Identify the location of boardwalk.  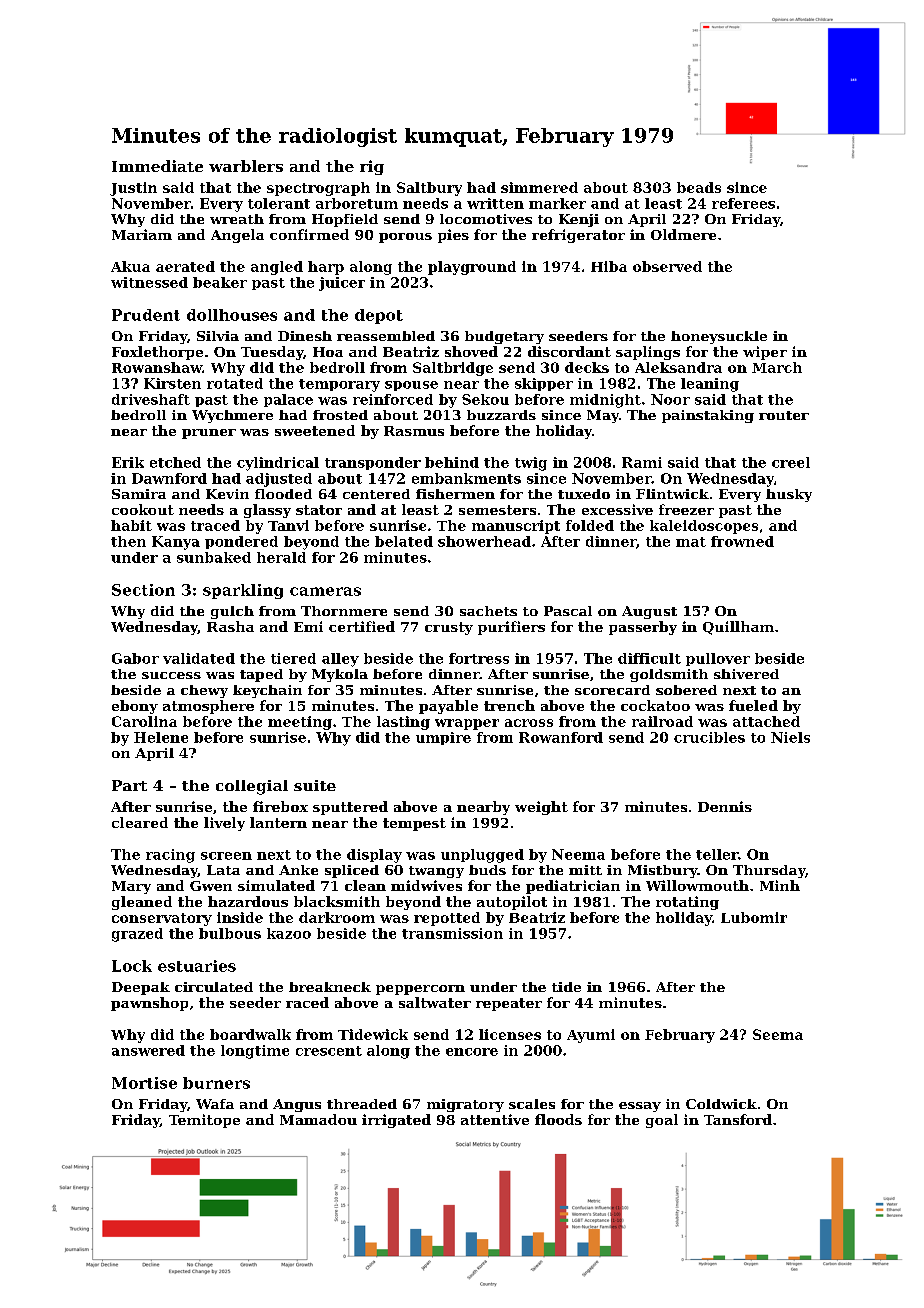
(250, 1034).
